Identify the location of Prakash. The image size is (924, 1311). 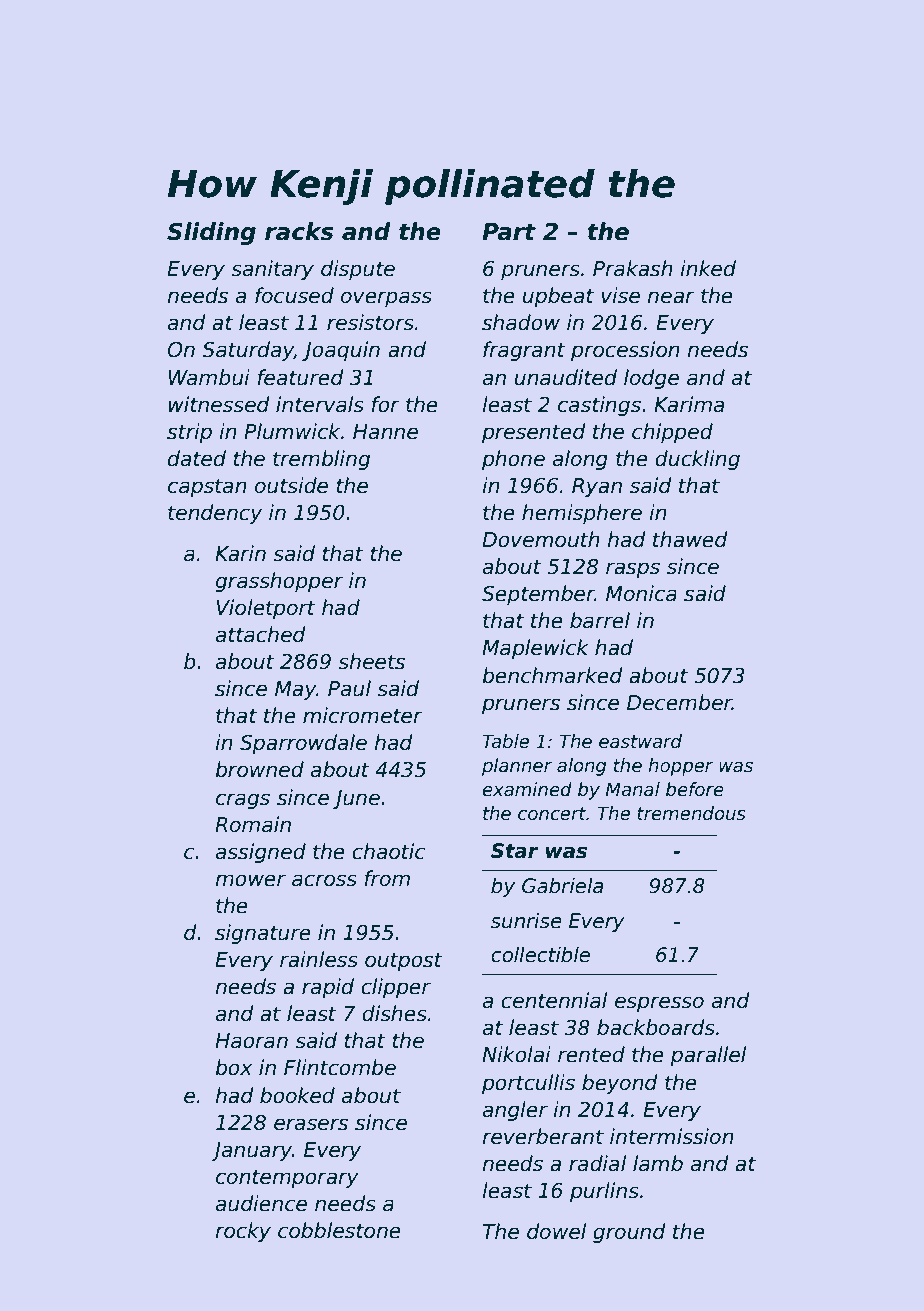
(633, 268).
